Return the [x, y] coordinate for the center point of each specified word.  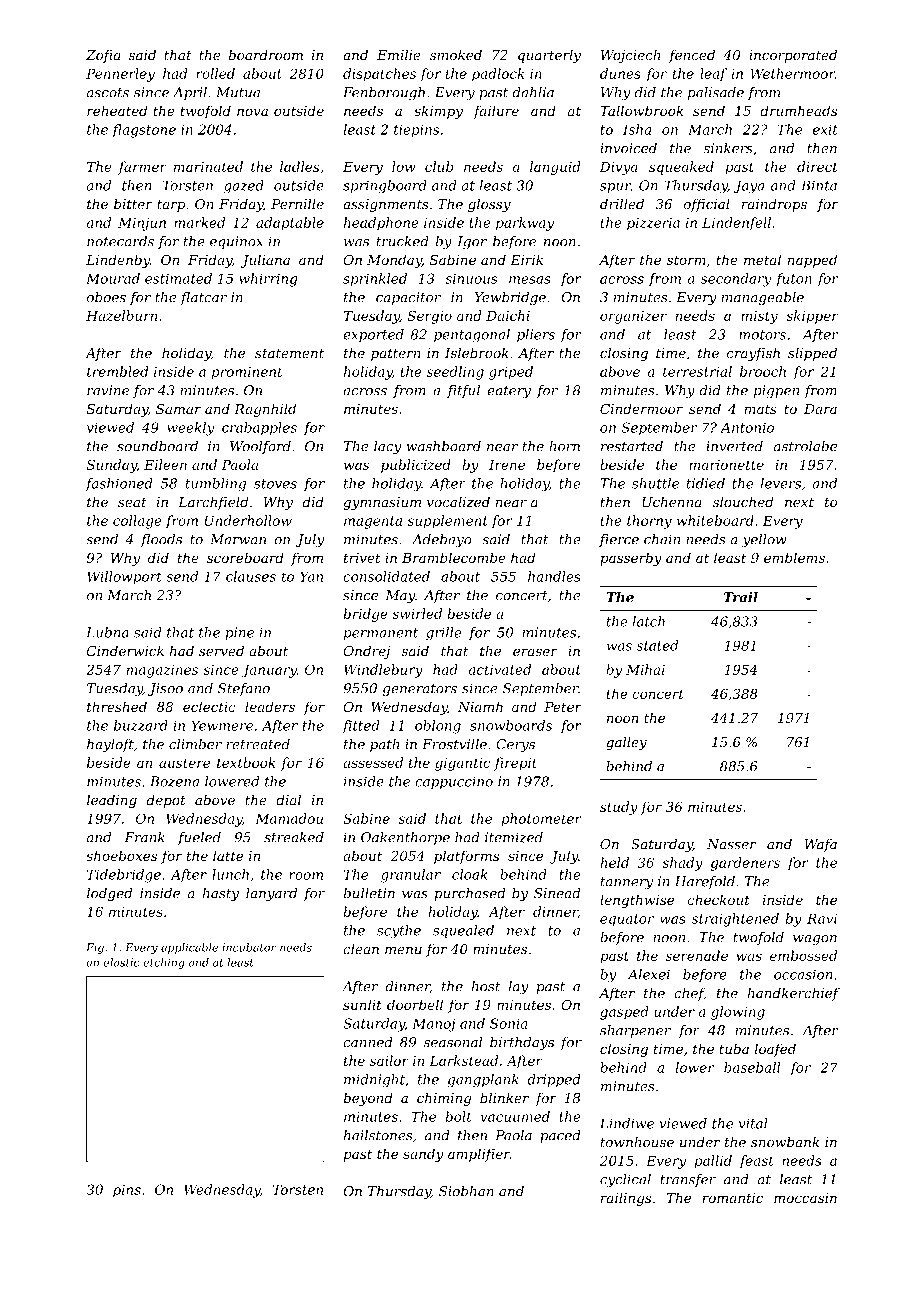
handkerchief [793, 994]
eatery [509, 392]
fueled [199, 838]
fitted [361, 726]
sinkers [728, 148]
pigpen [776, 392]
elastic [122, 962]
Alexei [648, 974]
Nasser [732, 844]
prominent [246, 373]
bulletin [369, 893]
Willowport [124, 577]
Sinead [557, 893]
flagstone [144, 131]
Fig [95, 948]
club [439, 166]
